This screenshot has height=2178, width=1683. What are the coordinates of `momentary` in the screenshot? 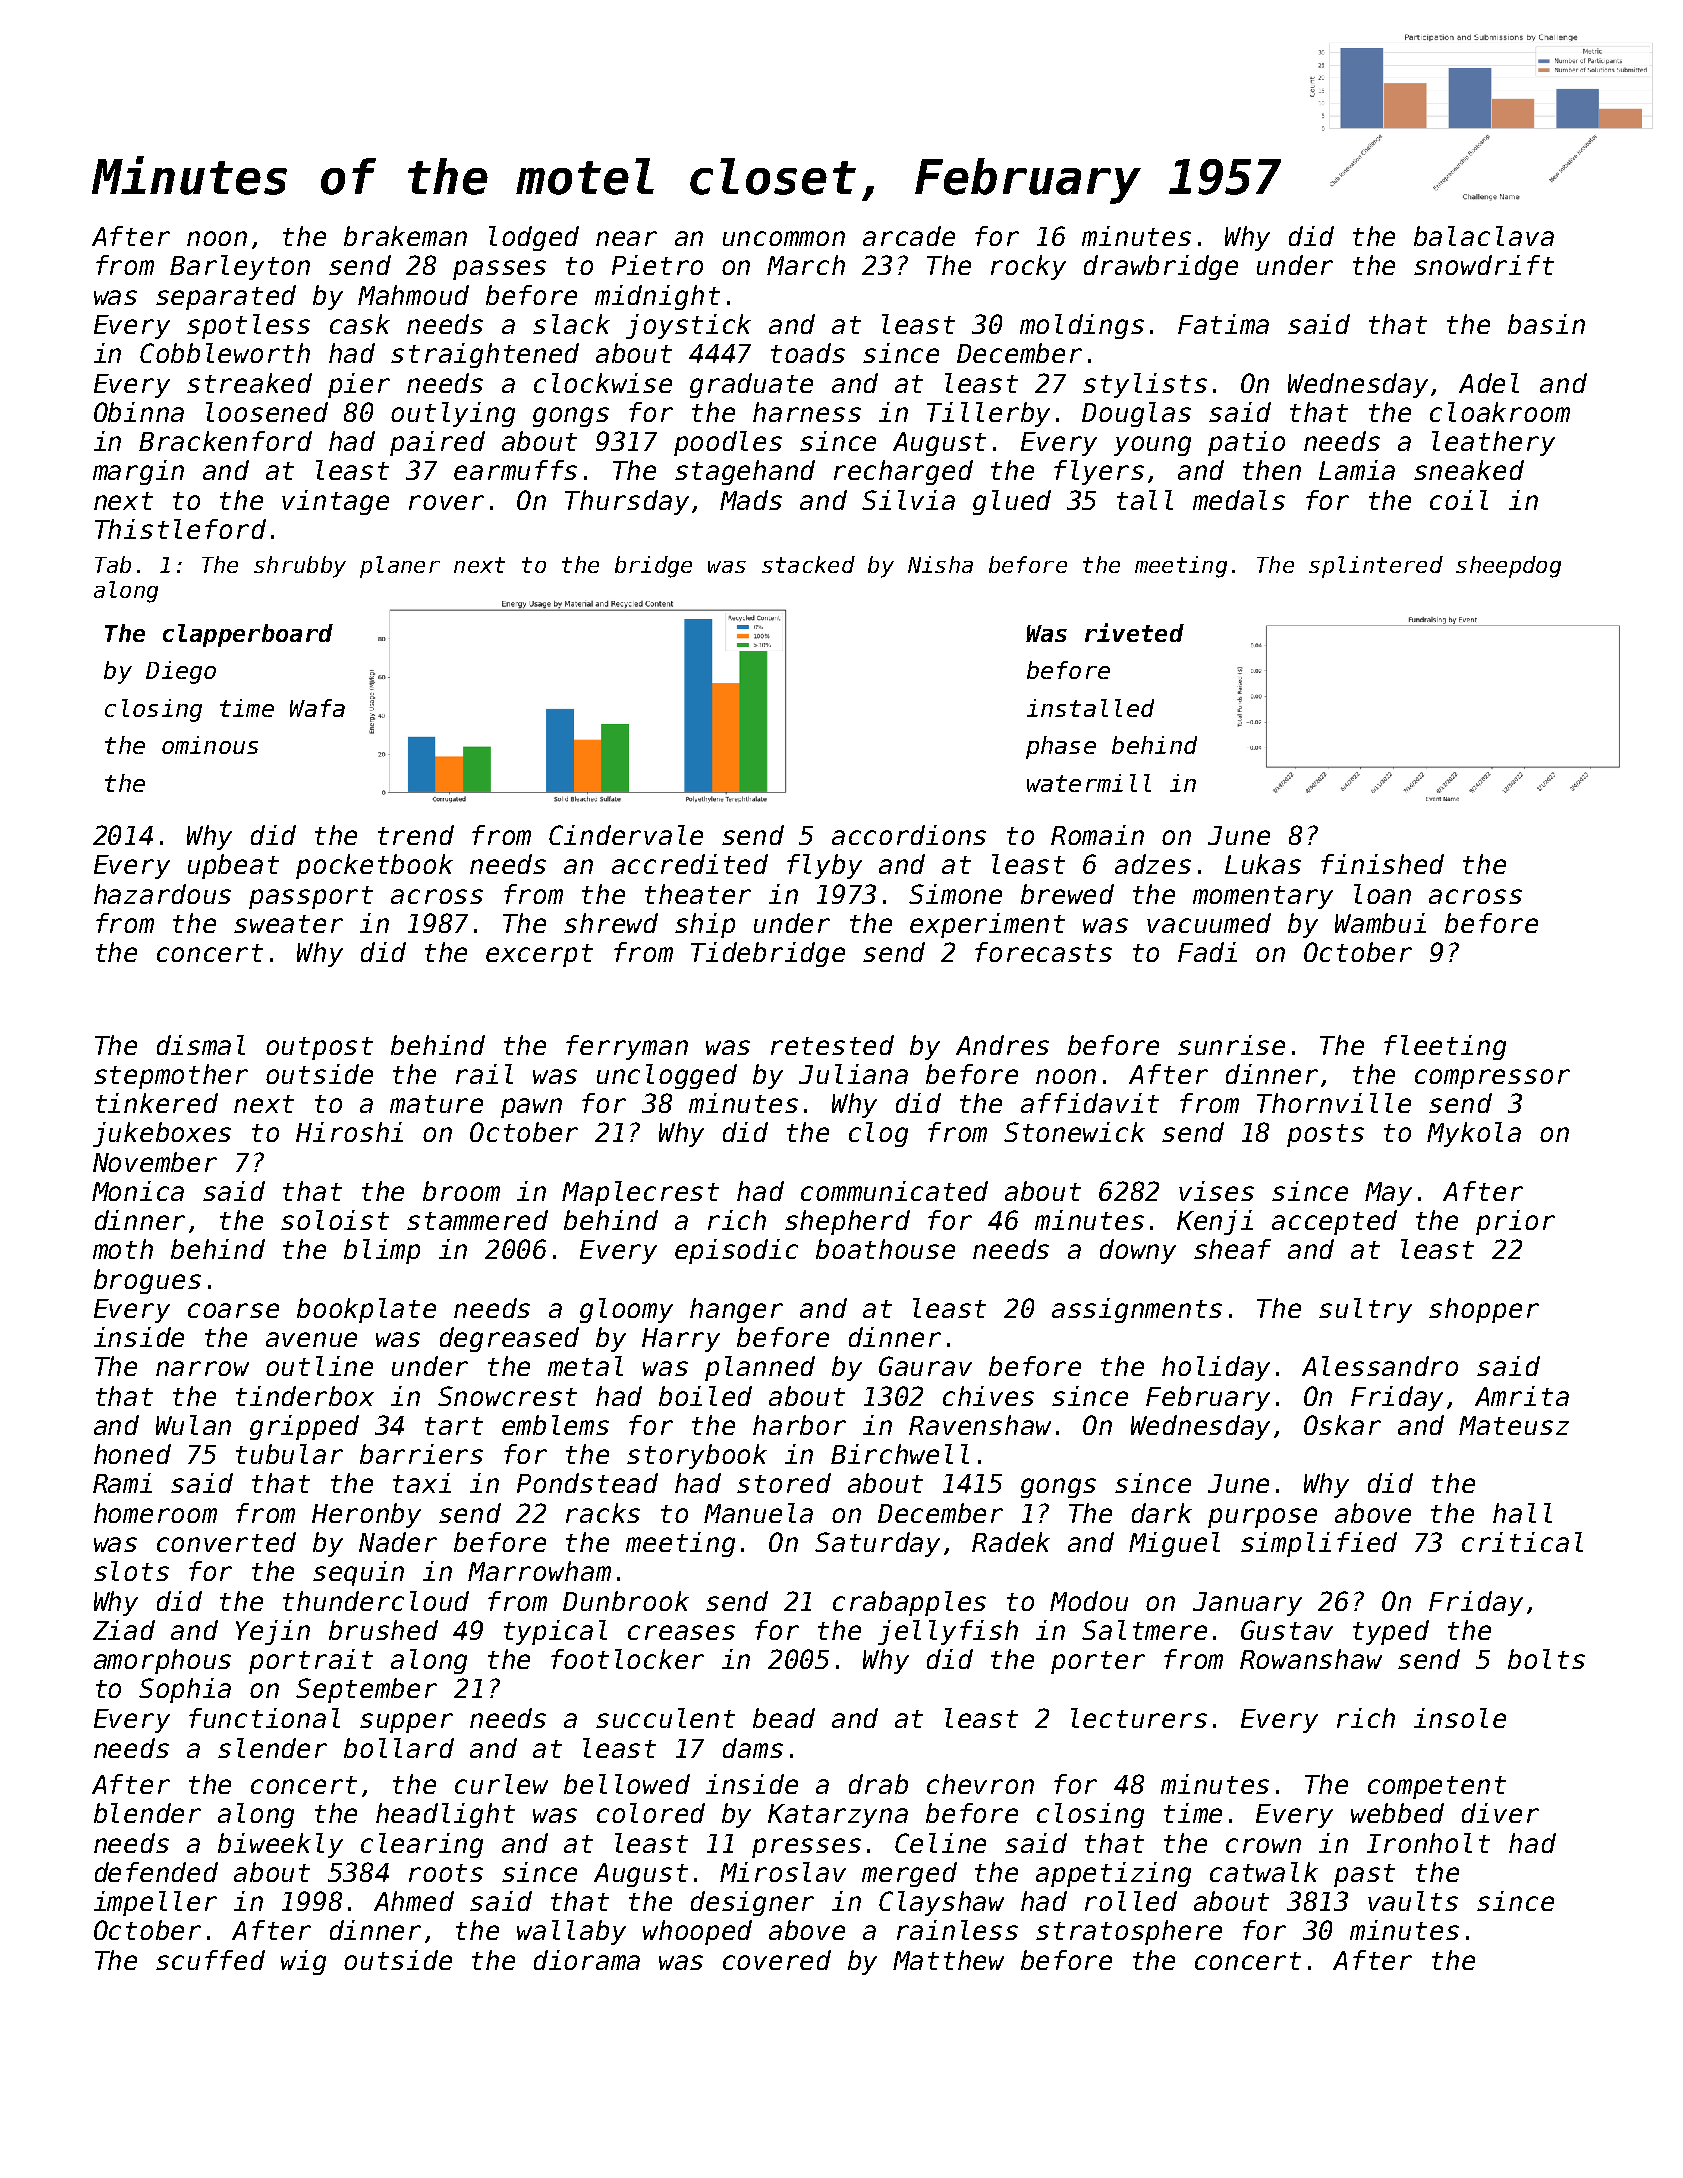 It's located at (1263, 897).
